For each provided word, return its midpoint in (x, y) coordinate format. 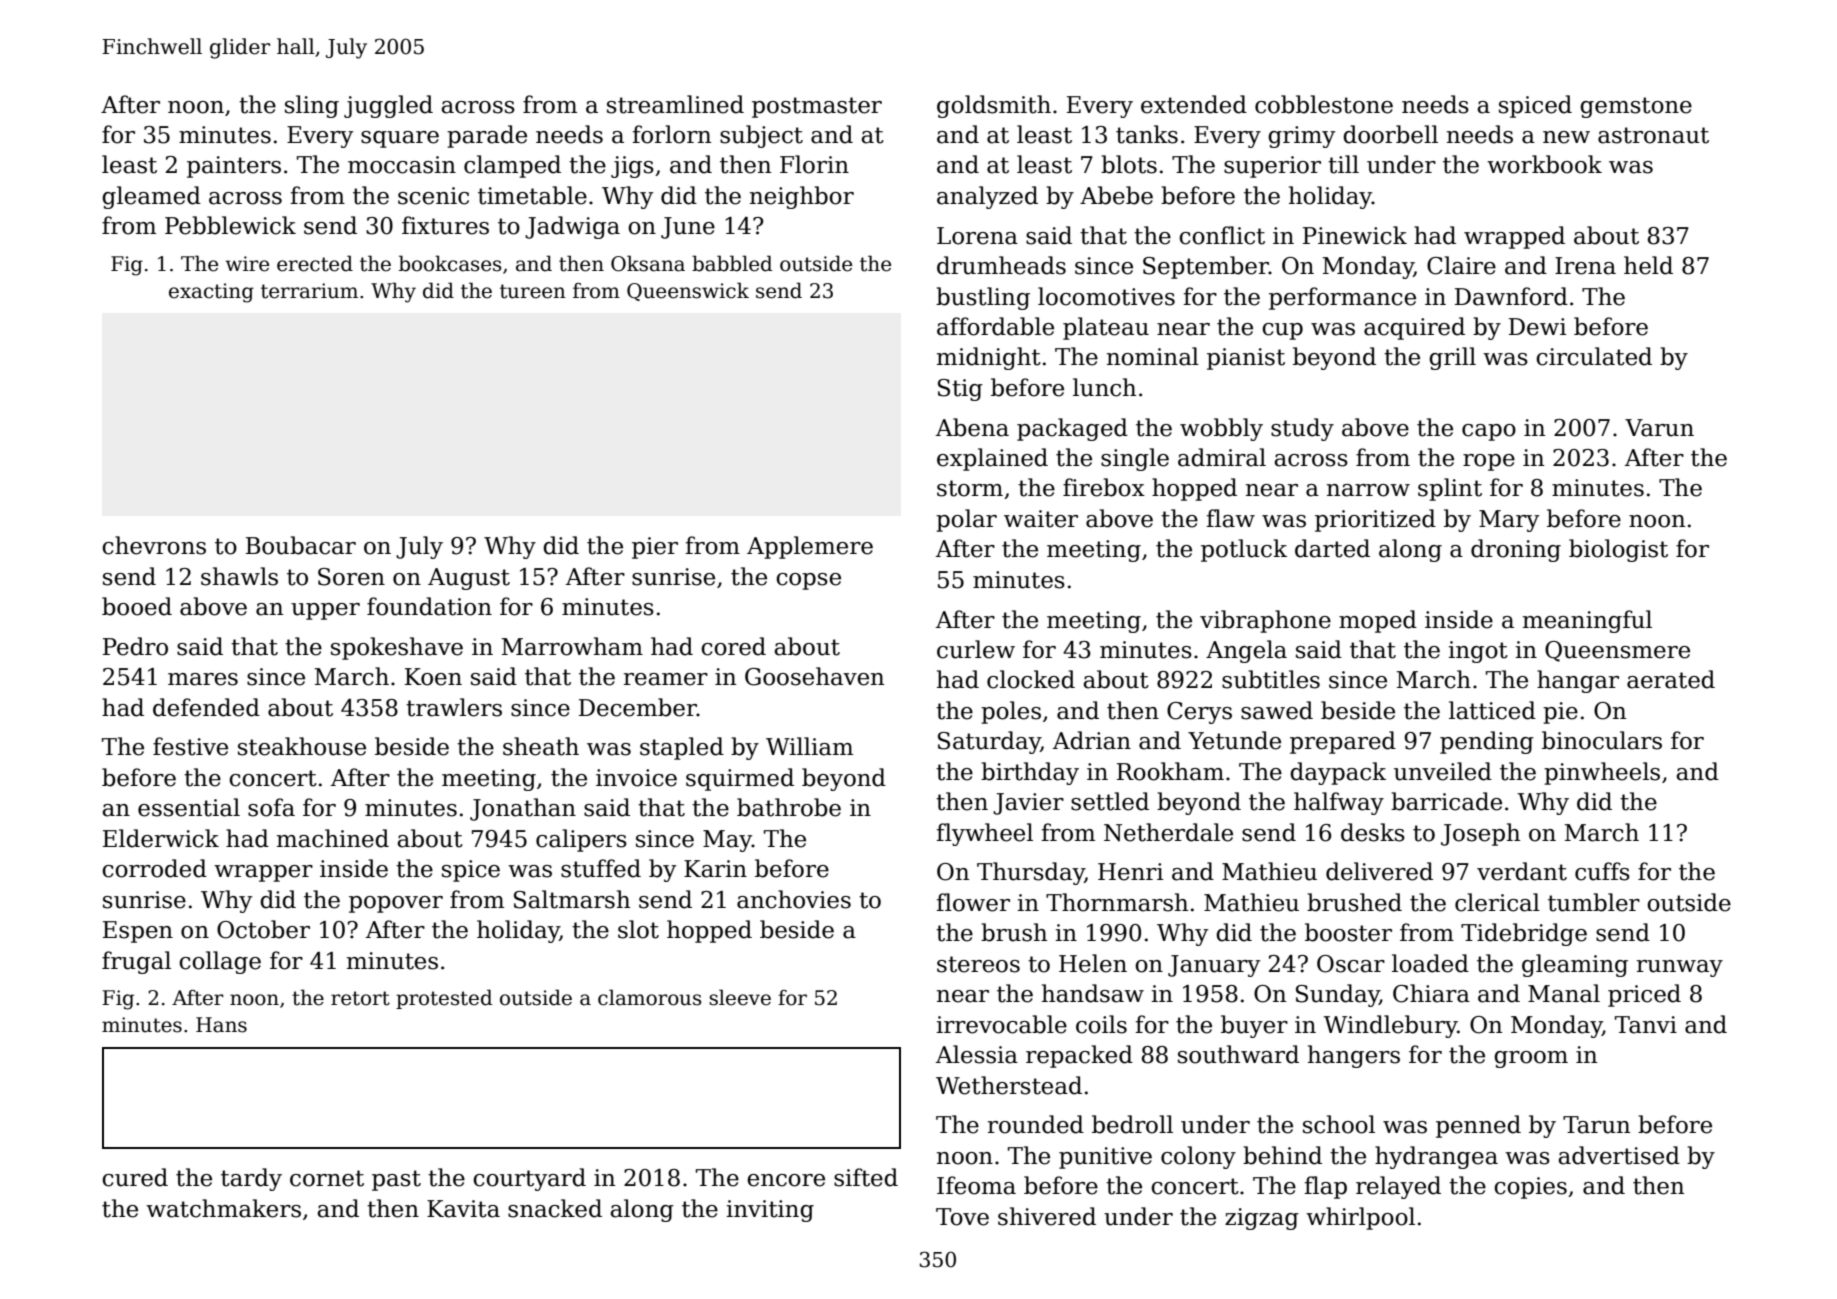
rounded (1036, 1124)
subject (761, 136)
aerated (1671, 679)
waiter (1041, 519)
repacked (1079, 1056)
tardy (251, 1179)
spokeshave (397, 648)
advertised (1619, 1155)
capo (1489, 432)
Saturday (989, 742)
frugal (136, 962)
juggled (388, 106)
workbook (1544, 164)
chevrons (154, 545)
